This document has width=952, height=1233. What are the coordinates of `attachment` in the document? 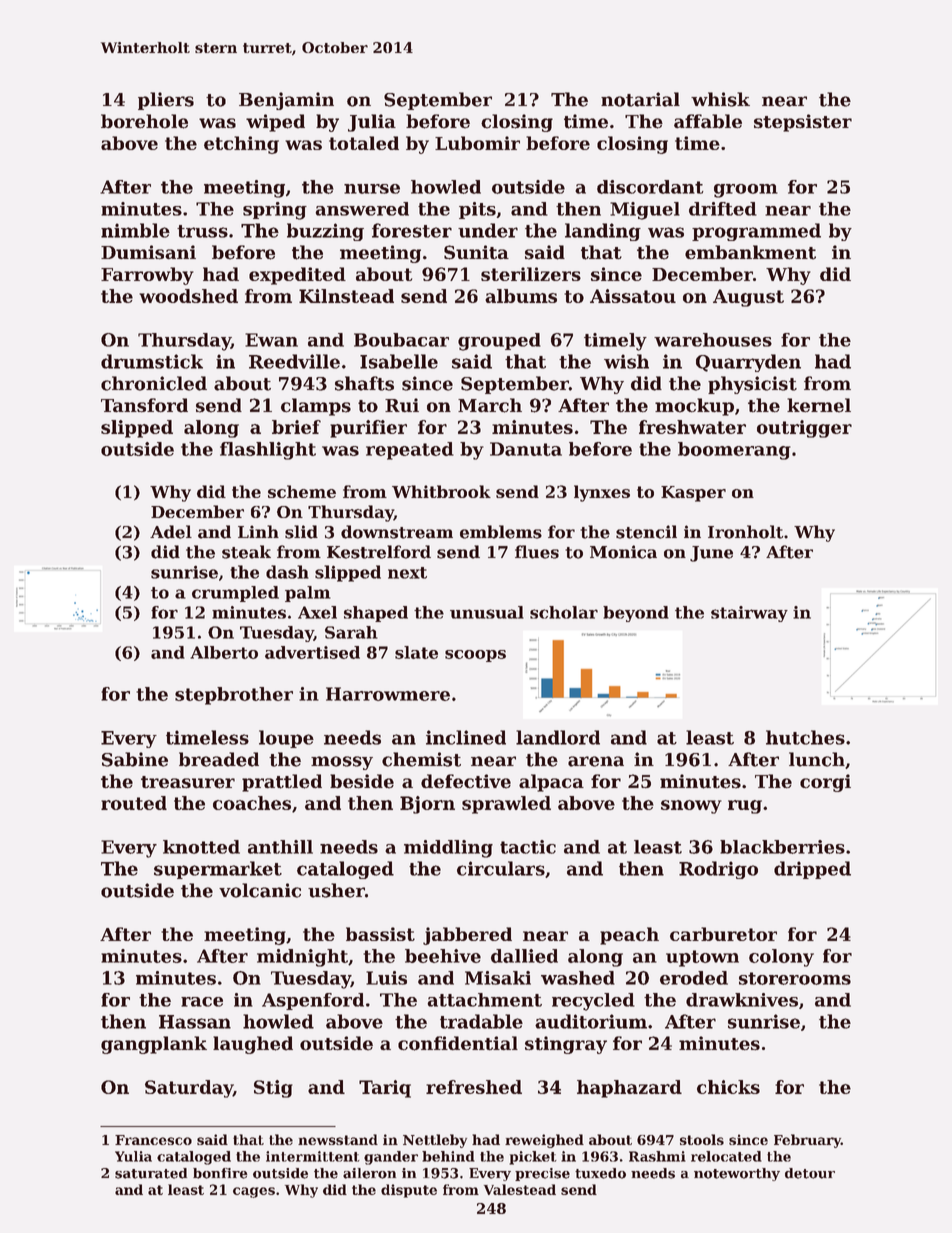 It's located at (484, 1000).
